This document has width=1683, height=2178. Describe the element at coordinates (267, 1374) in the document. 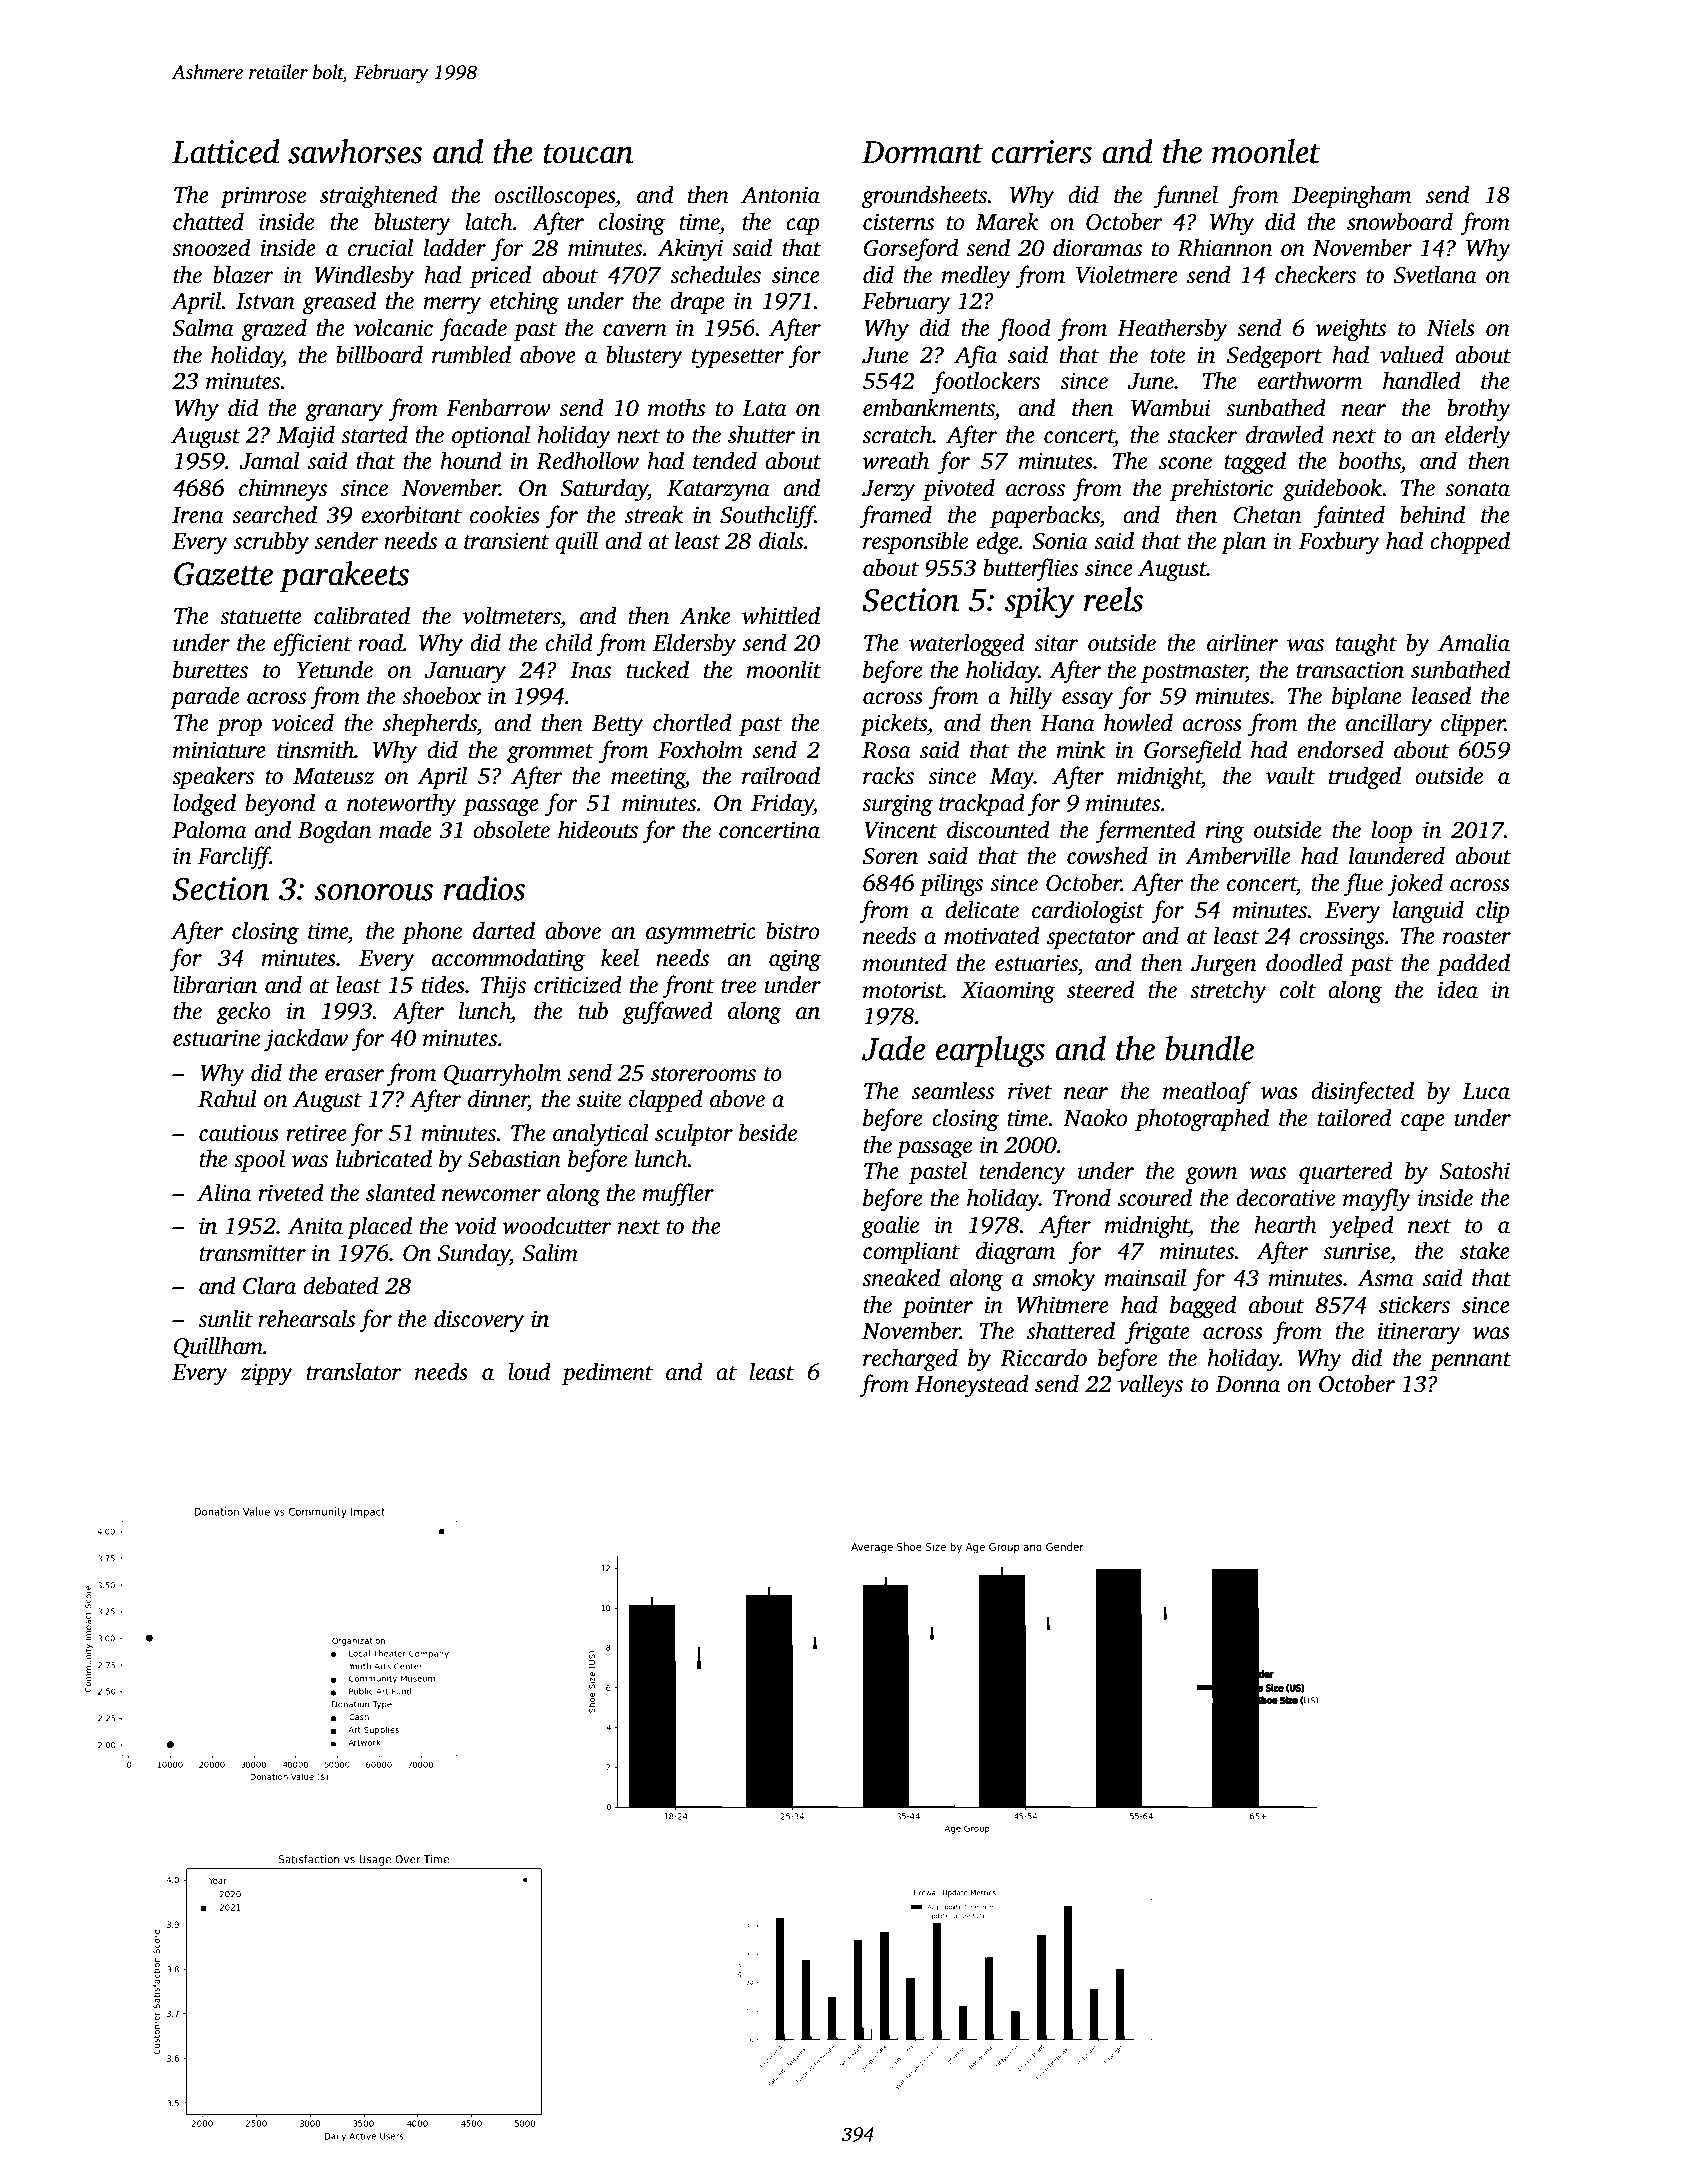

I see `zippy` at that location.
